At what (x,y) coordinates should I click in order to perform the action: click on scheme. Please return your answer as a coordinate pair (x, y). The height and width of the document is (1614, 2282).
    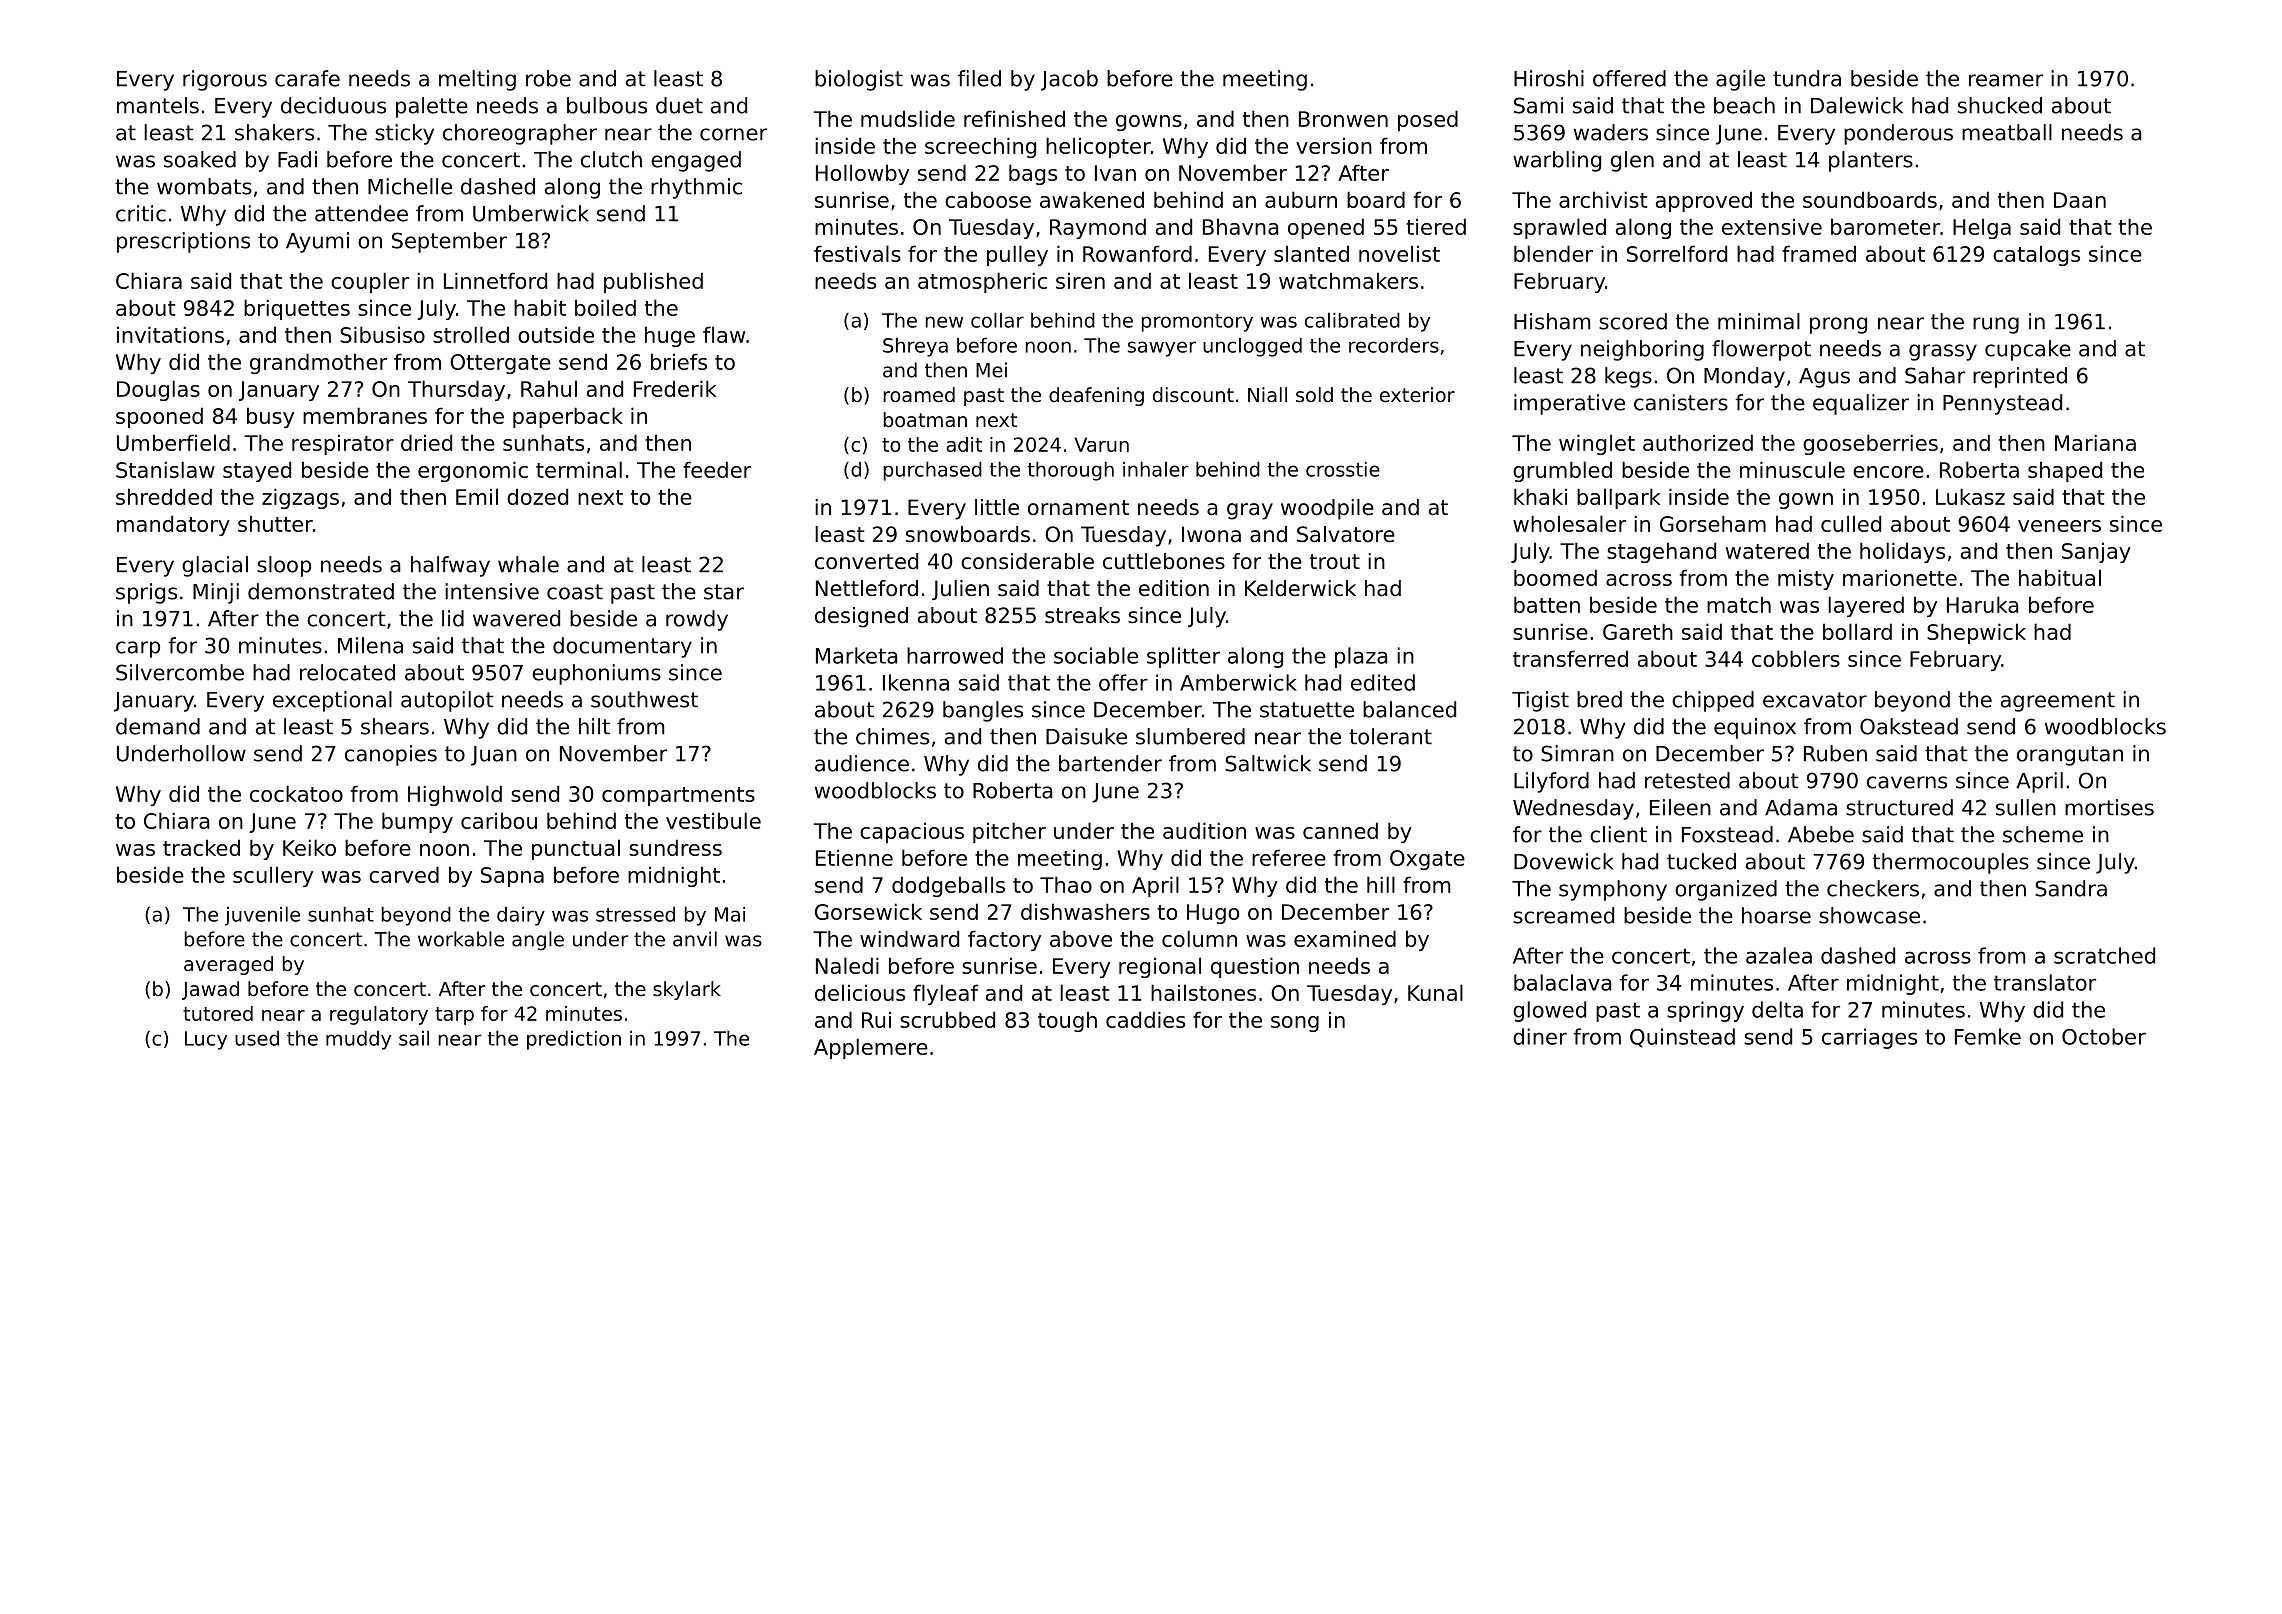
    Looking at the image, I should click on (2043, 834).
